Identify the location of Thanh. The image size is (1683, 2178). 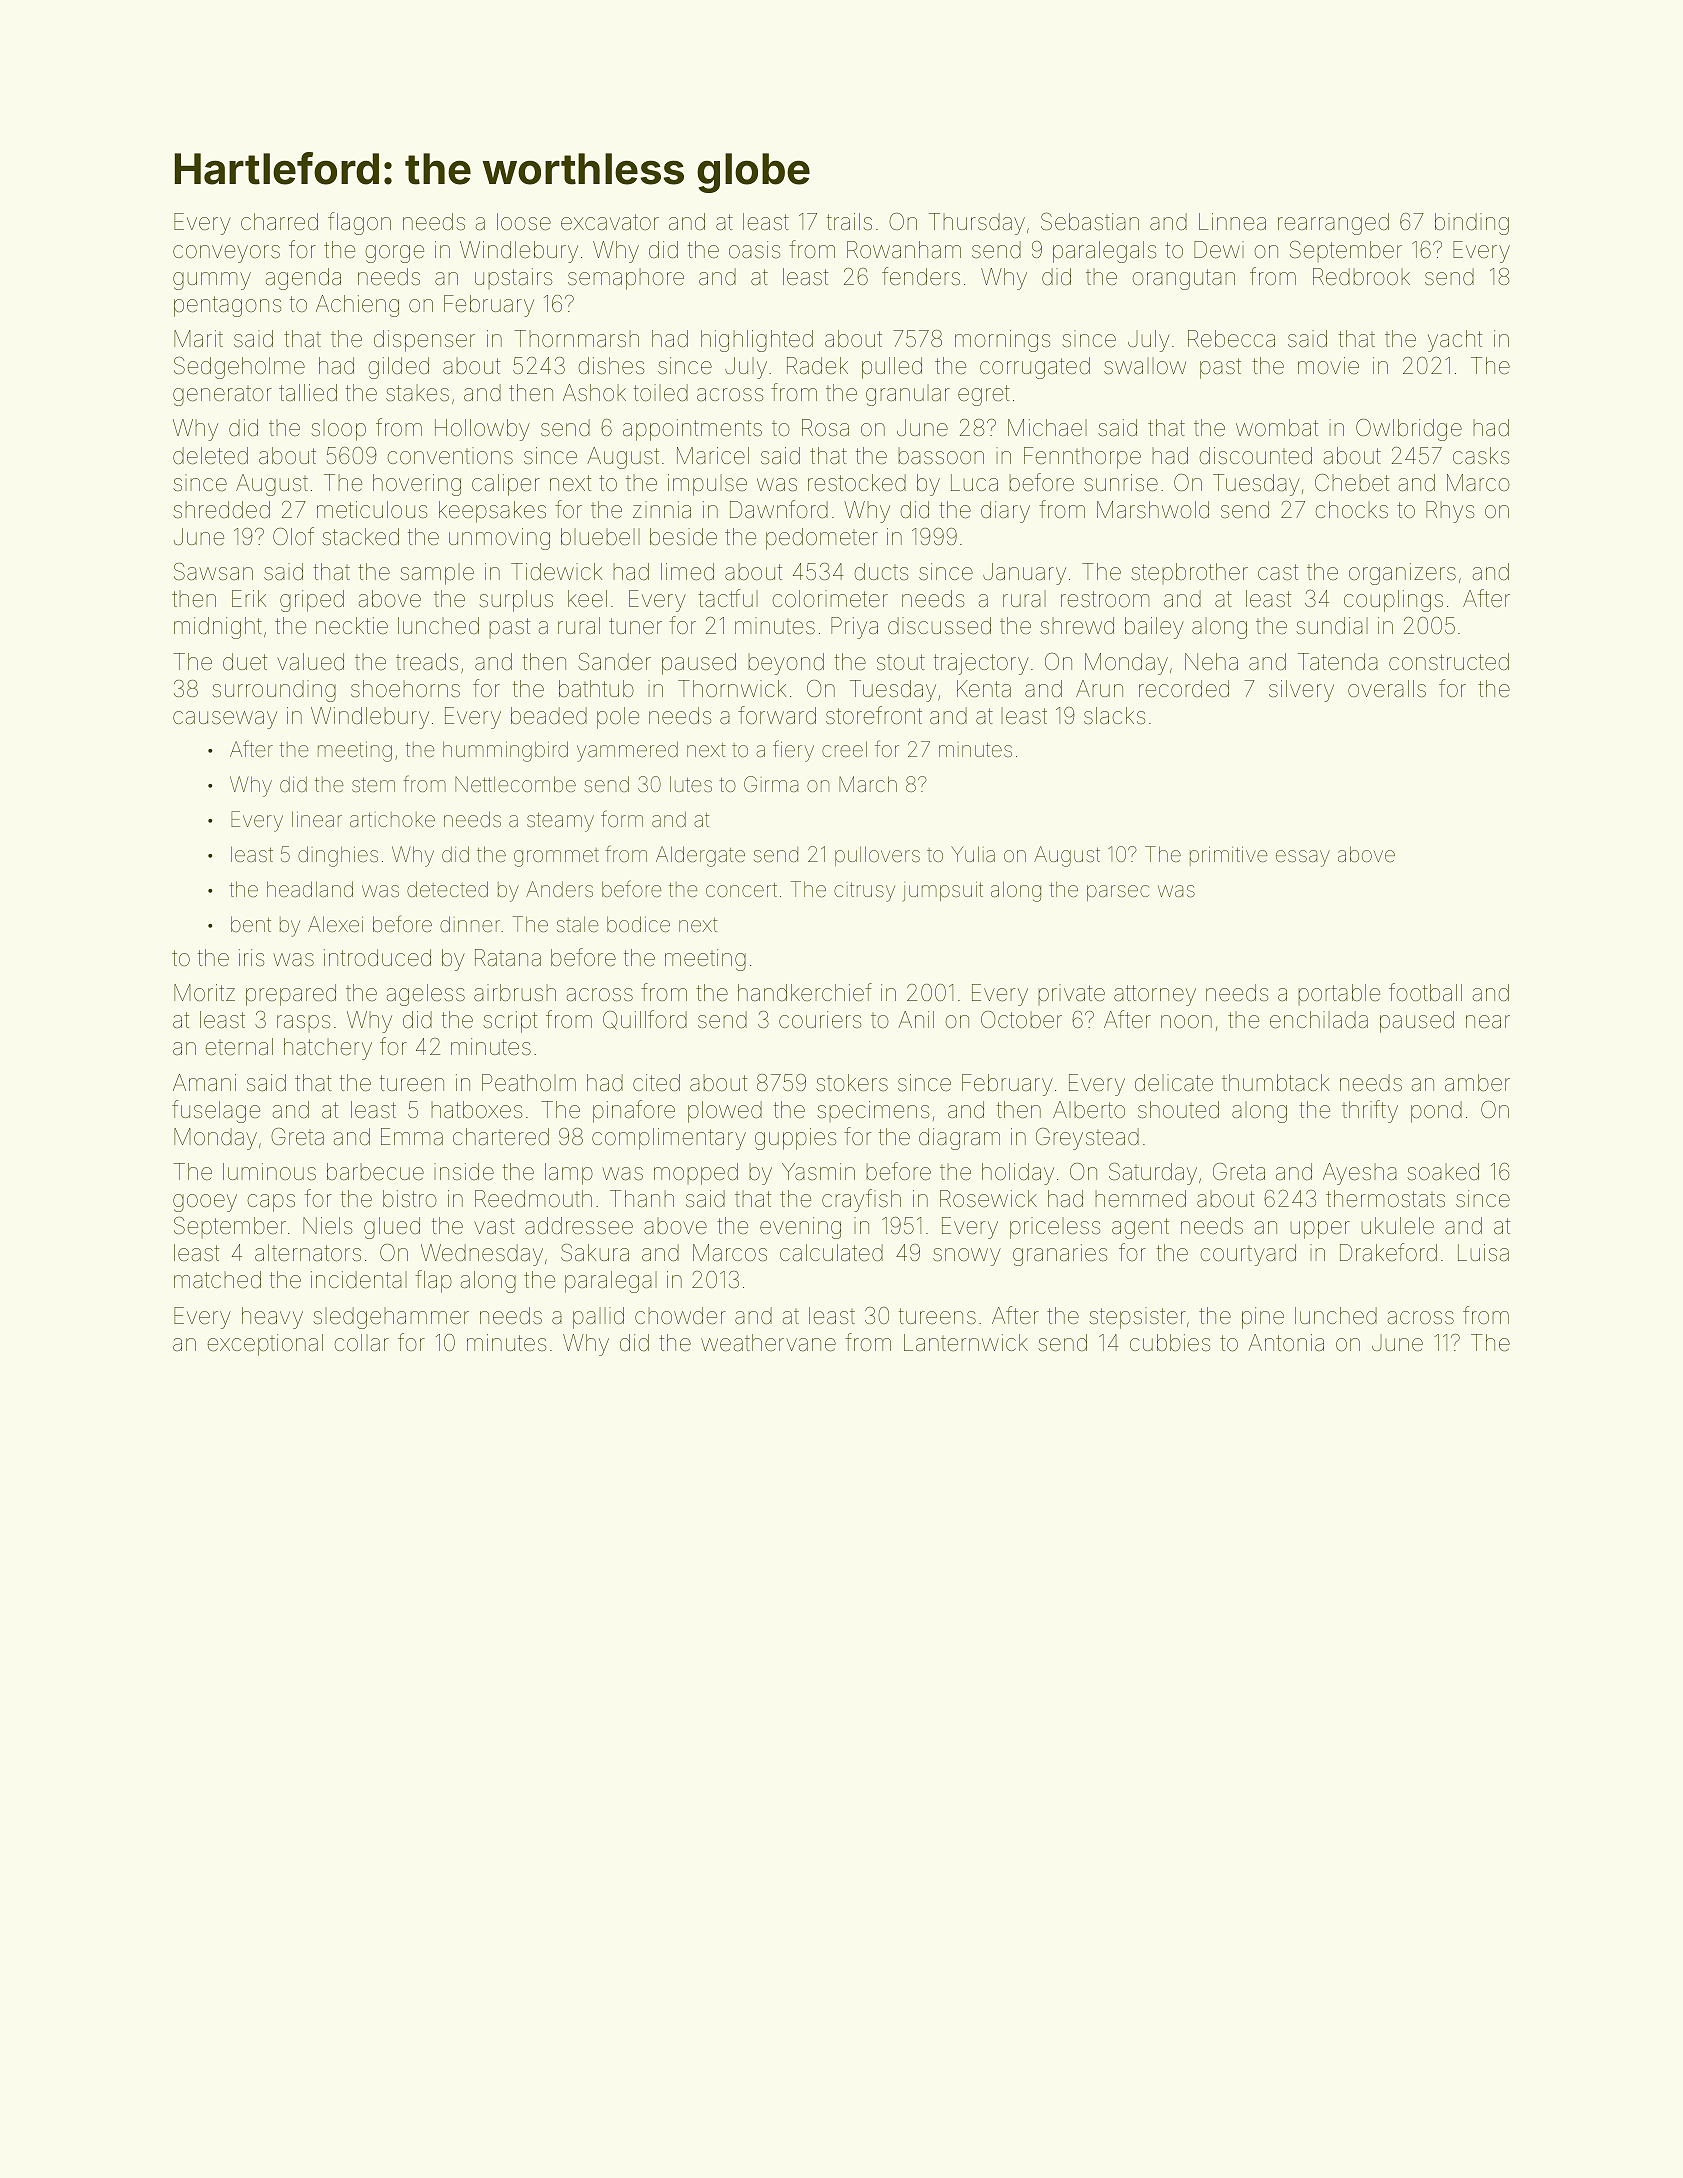
(642, 1199).
